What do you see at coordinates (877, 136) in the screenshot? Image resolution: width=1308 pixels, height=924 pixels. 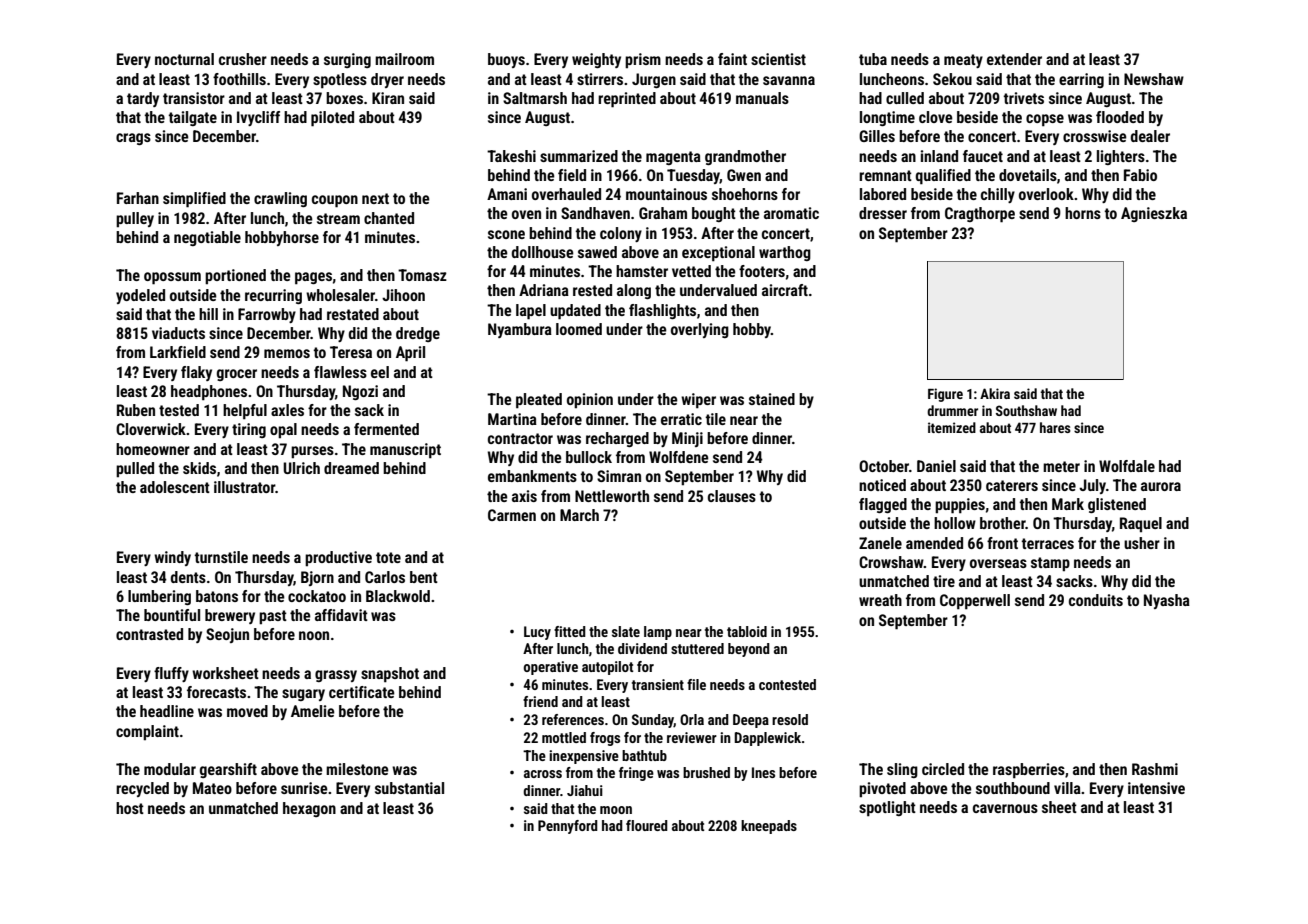 I see `Gilles` at bounding box center [877, 136].
